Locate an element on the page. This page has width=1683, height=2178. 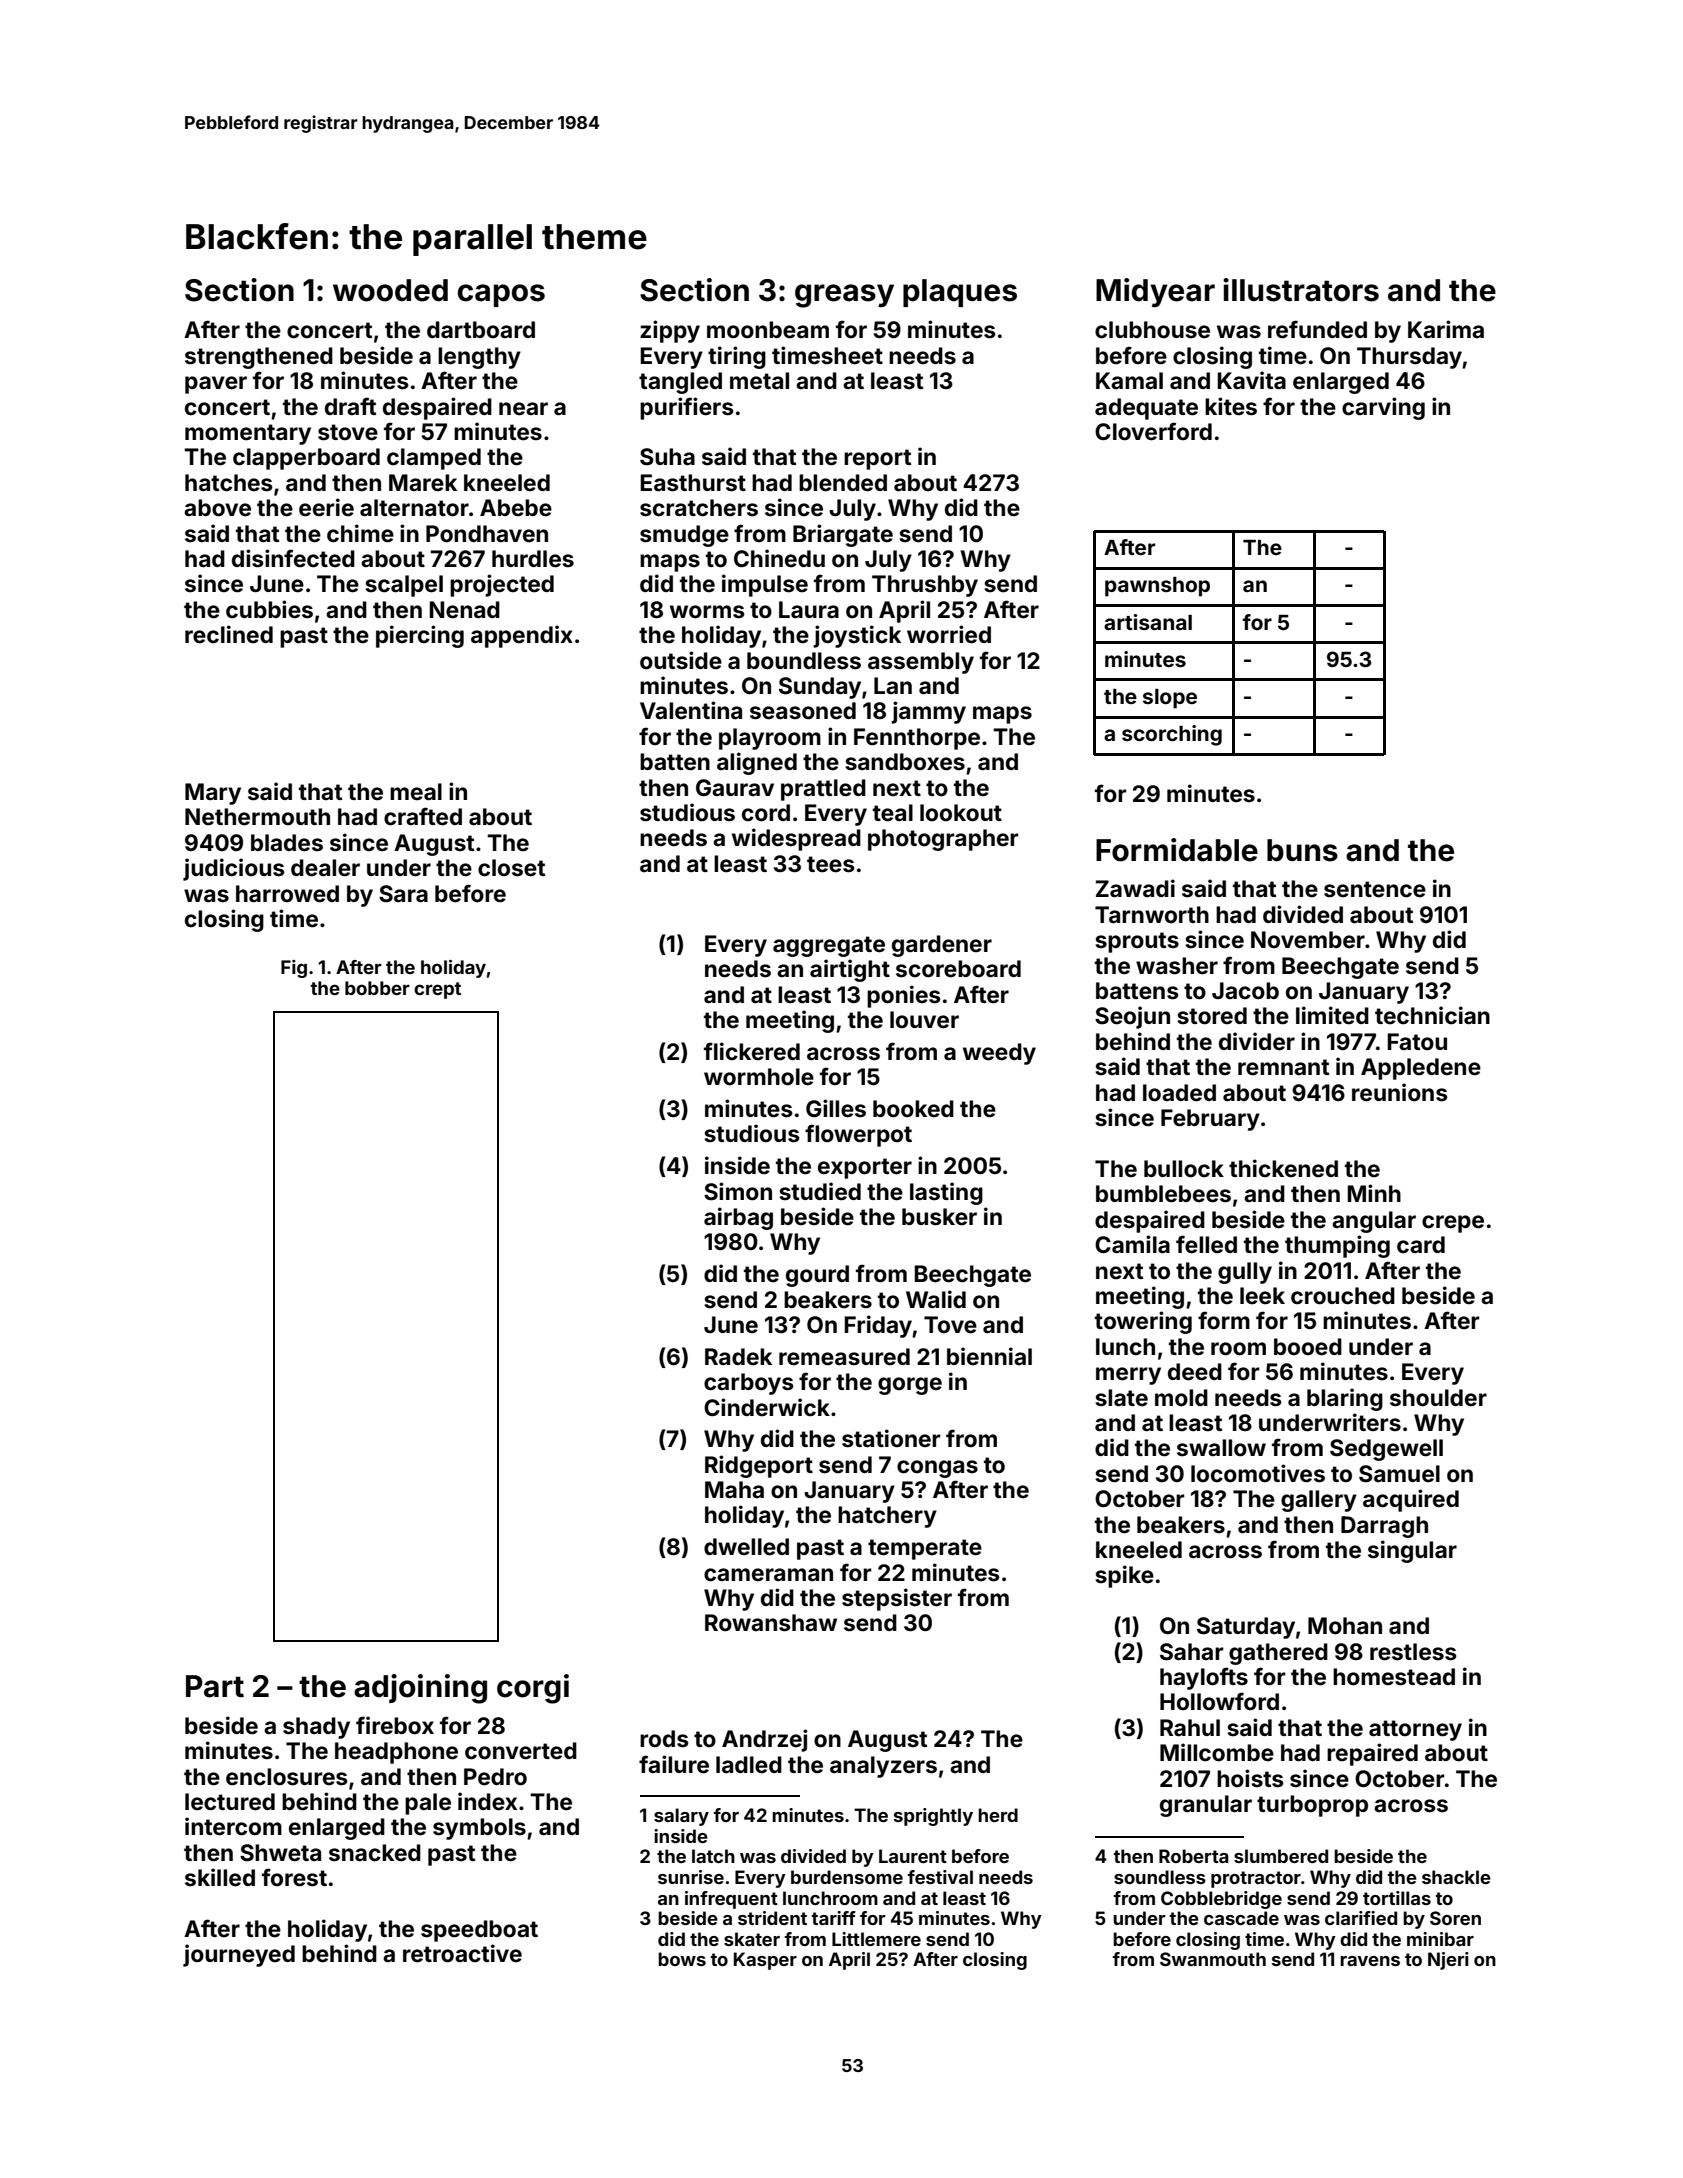
adequate is located at coordinates (1146, 409).
